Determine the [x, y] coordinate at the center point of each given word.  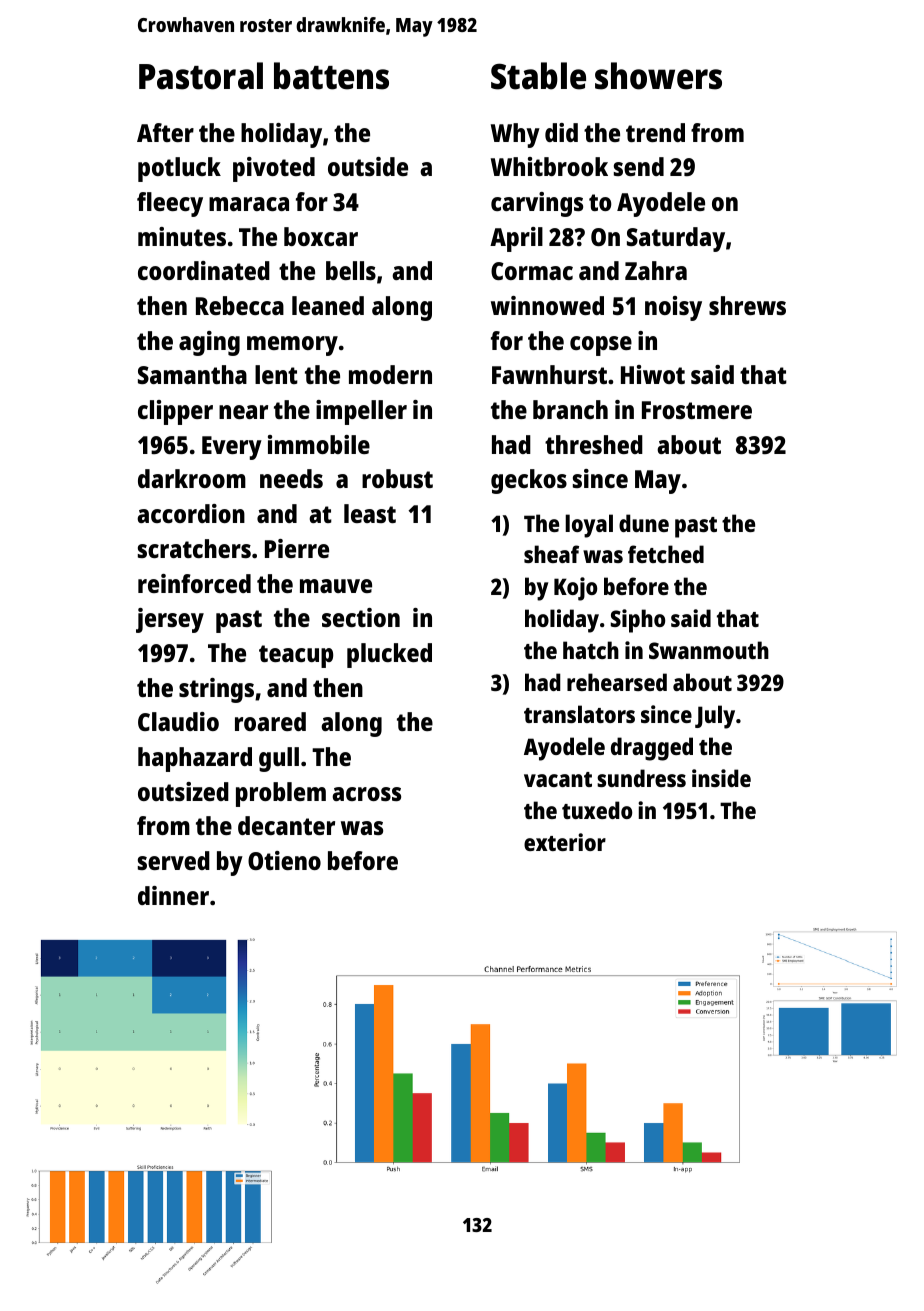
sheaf [551, 554]
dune [644, 523]
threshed [594, 444]
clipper [175, 412]
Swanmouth [709, 650]
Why [515, 135]
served [174, 860]
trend [655, 132]
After [165, 132]
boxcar [321, 236]
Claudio [178, 721]
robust [397, 478]
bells [351, 270]
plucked [389, 655]
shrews [747, 305]
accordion [191, 513]
